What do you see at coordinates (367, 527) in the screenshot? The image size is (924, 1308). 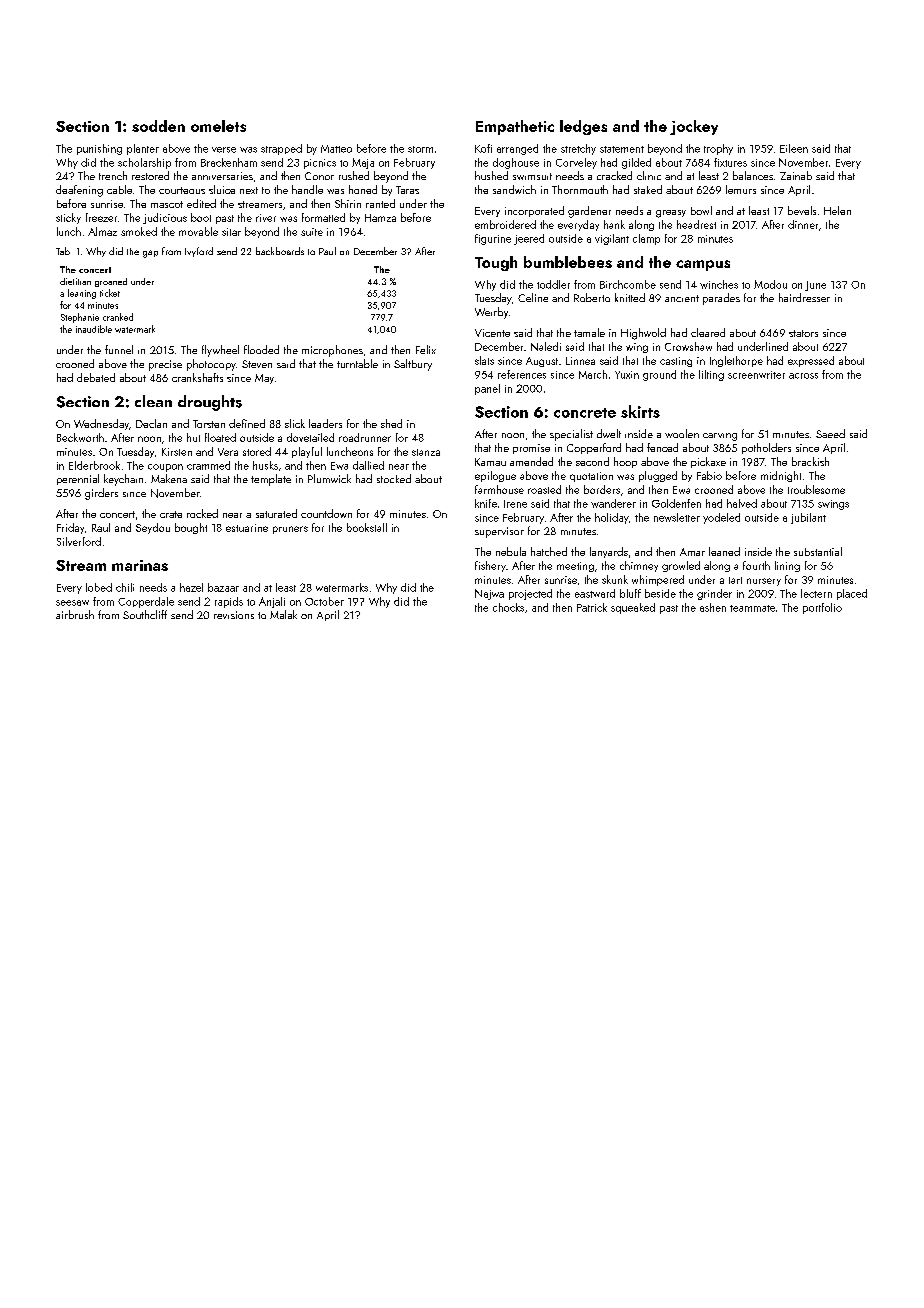 I see `bookstall` at bounding box center [367, 527].
